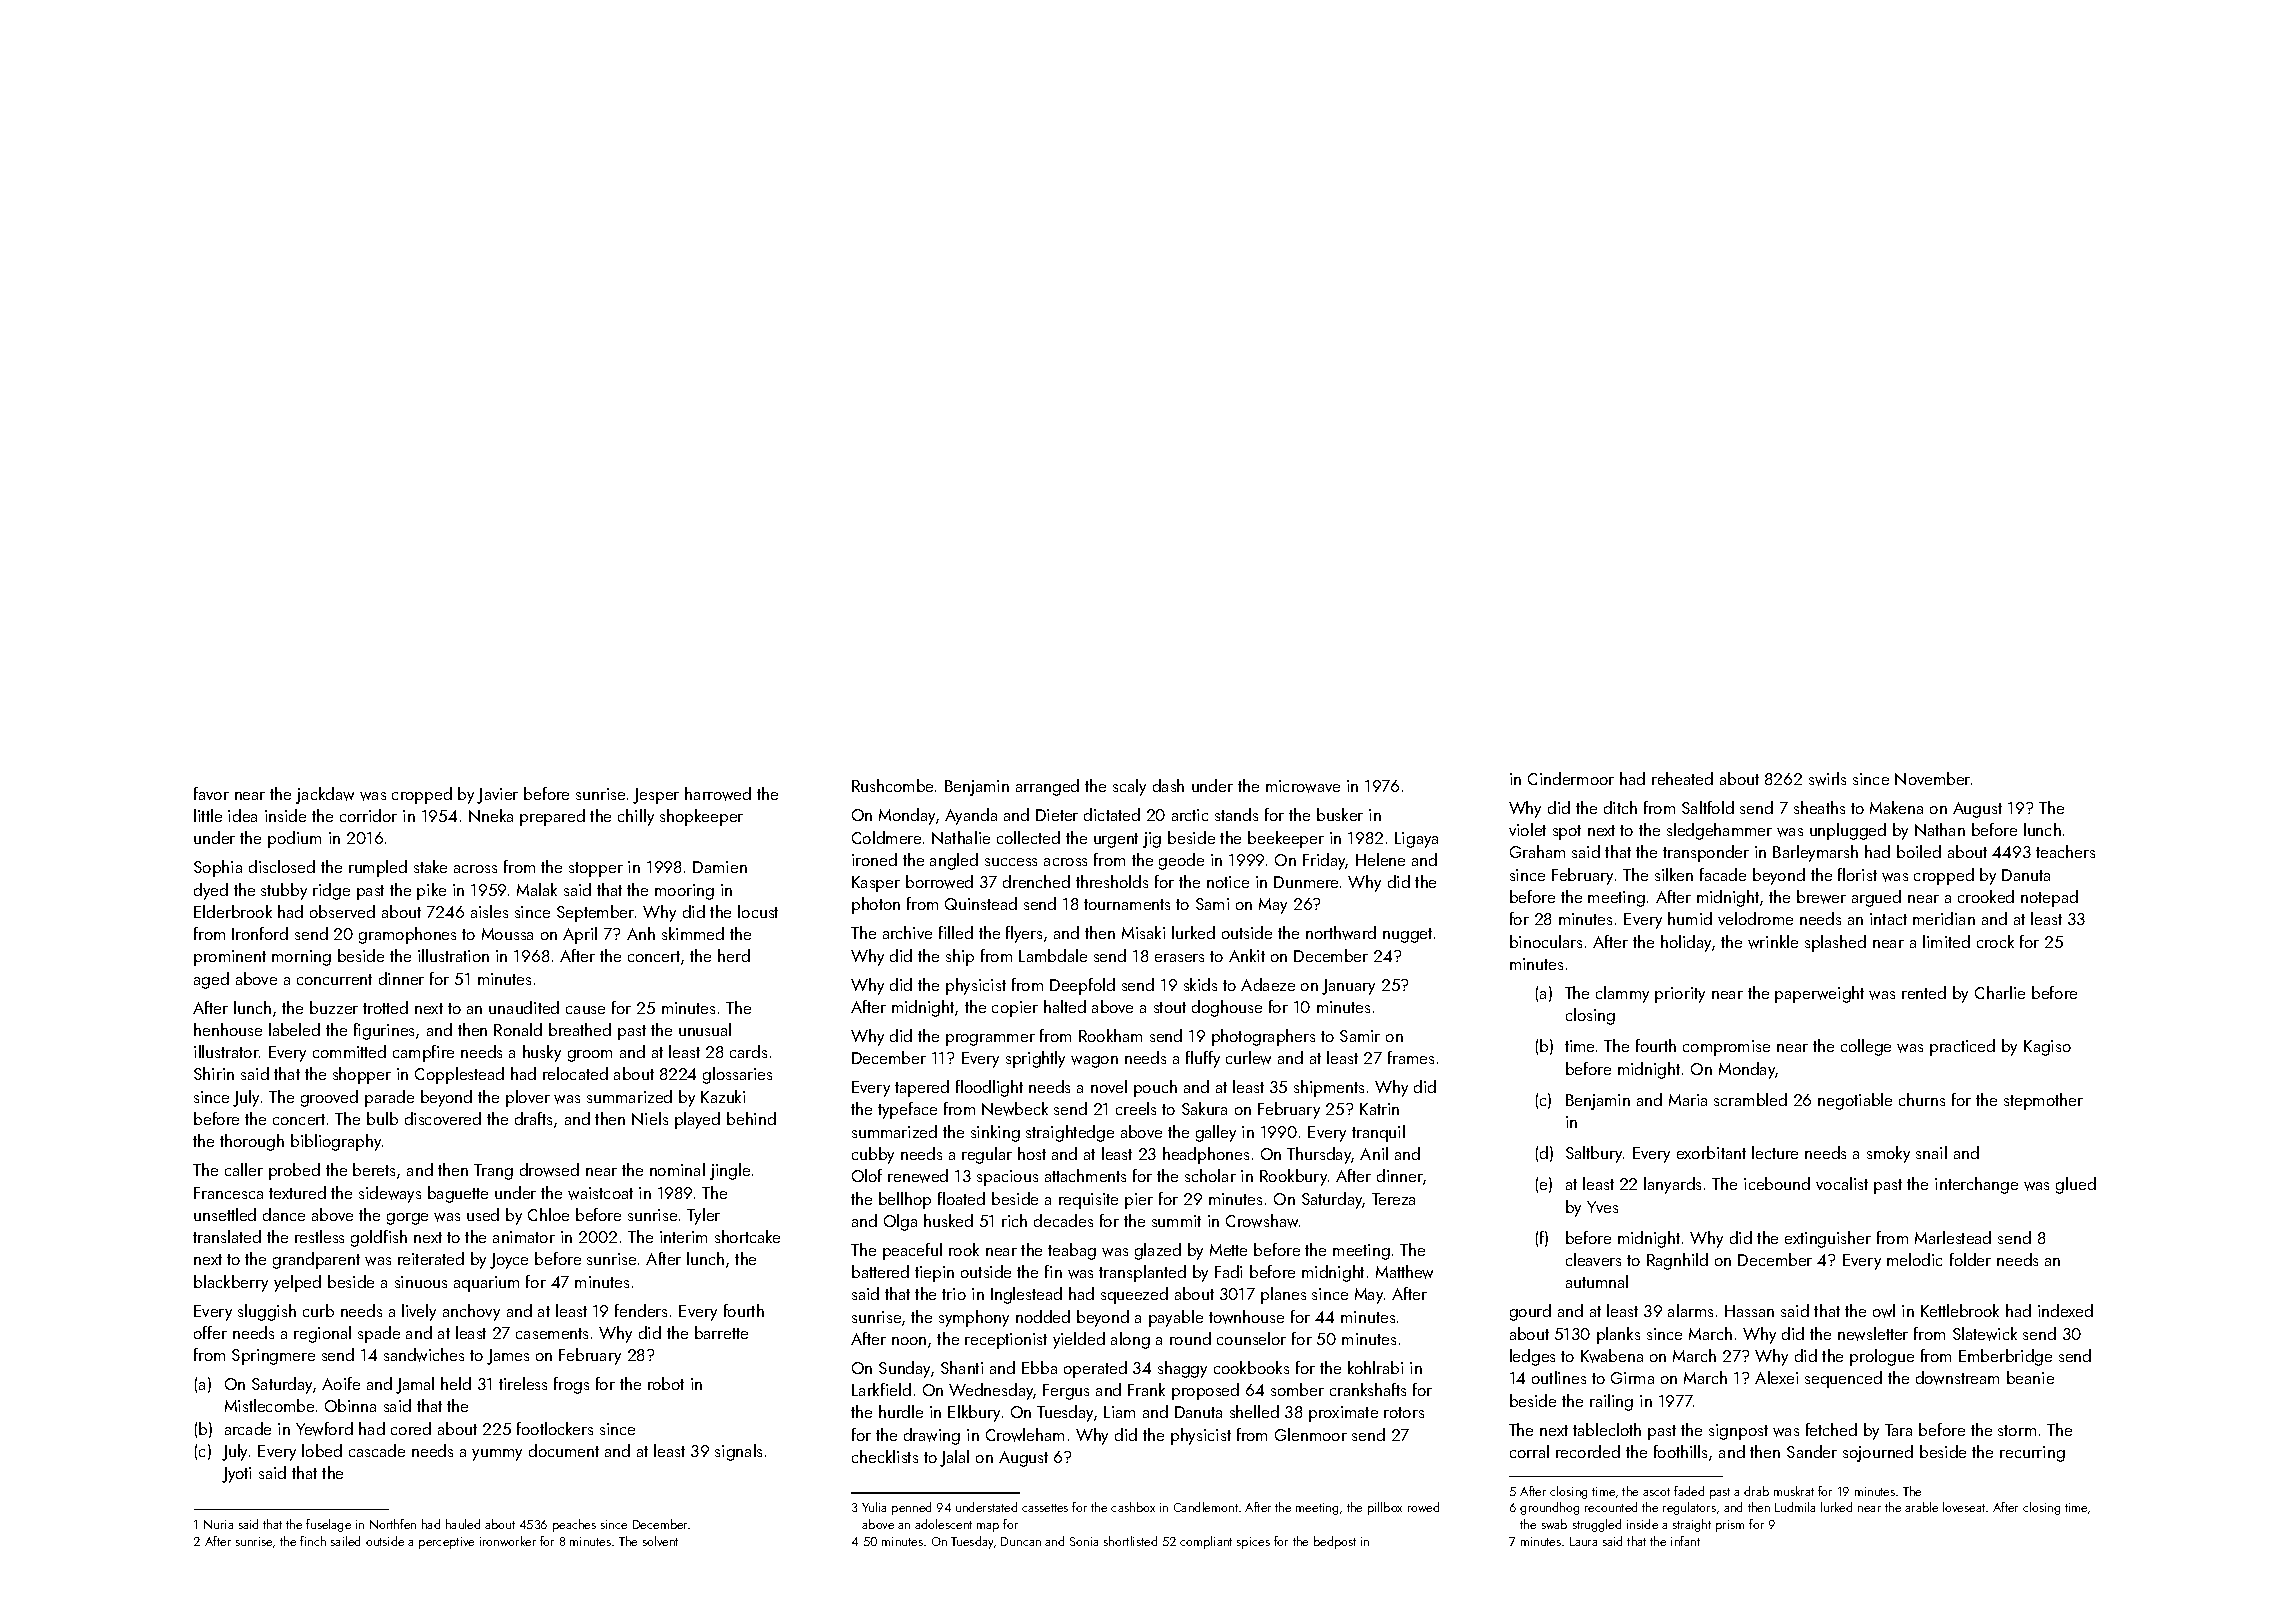 The width and height of the screenshot is (2292, 1620). What do you see at coordinates (211, 793) in the screenshot?
I see `favor` at bounding box center [211, 793].
